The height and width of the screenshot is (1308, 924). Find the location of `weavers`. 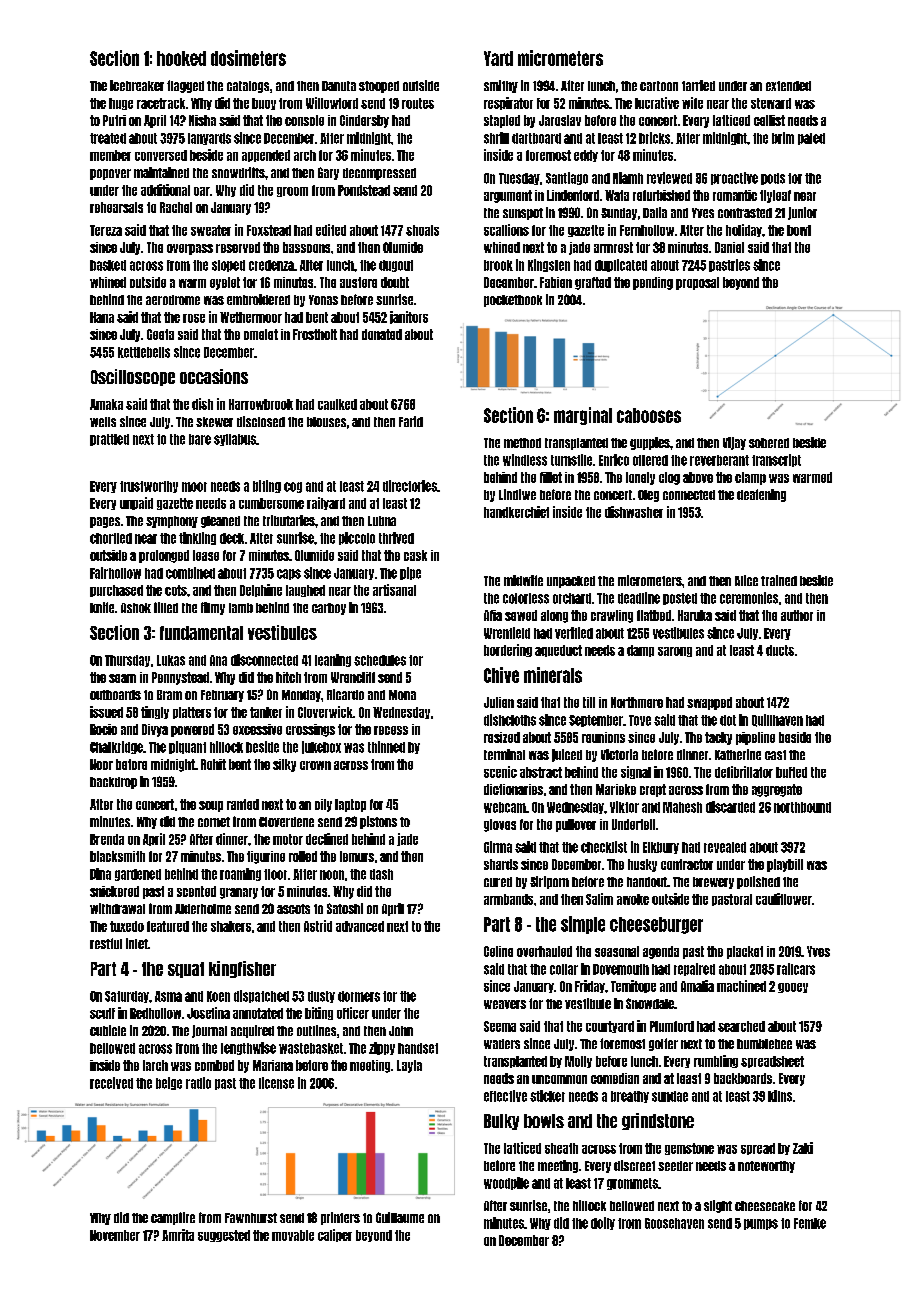

weavers is located at coordinates (505, 1004).
